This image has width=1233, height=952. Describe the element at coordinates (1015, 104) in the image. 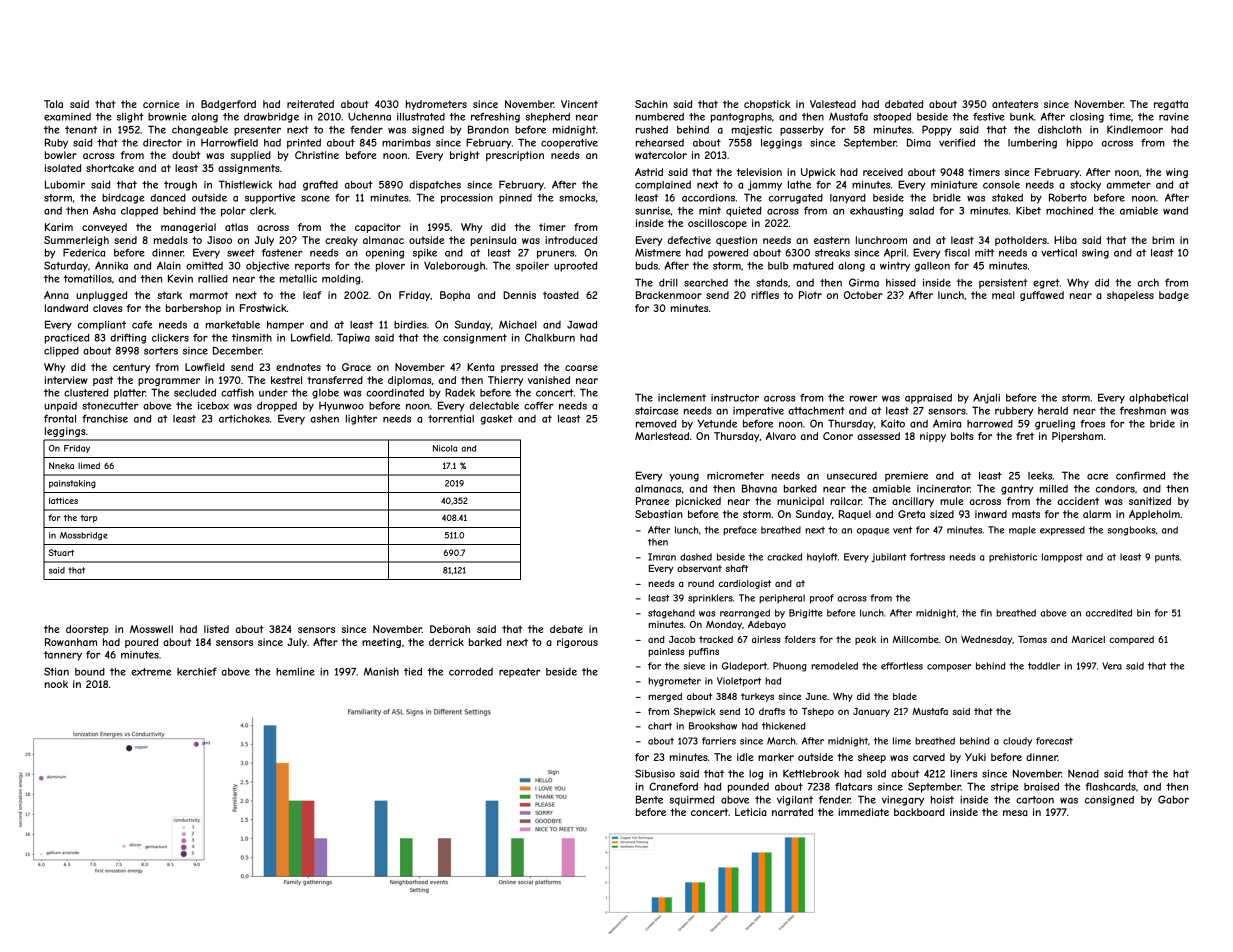

I see `anteaters` at that location.
